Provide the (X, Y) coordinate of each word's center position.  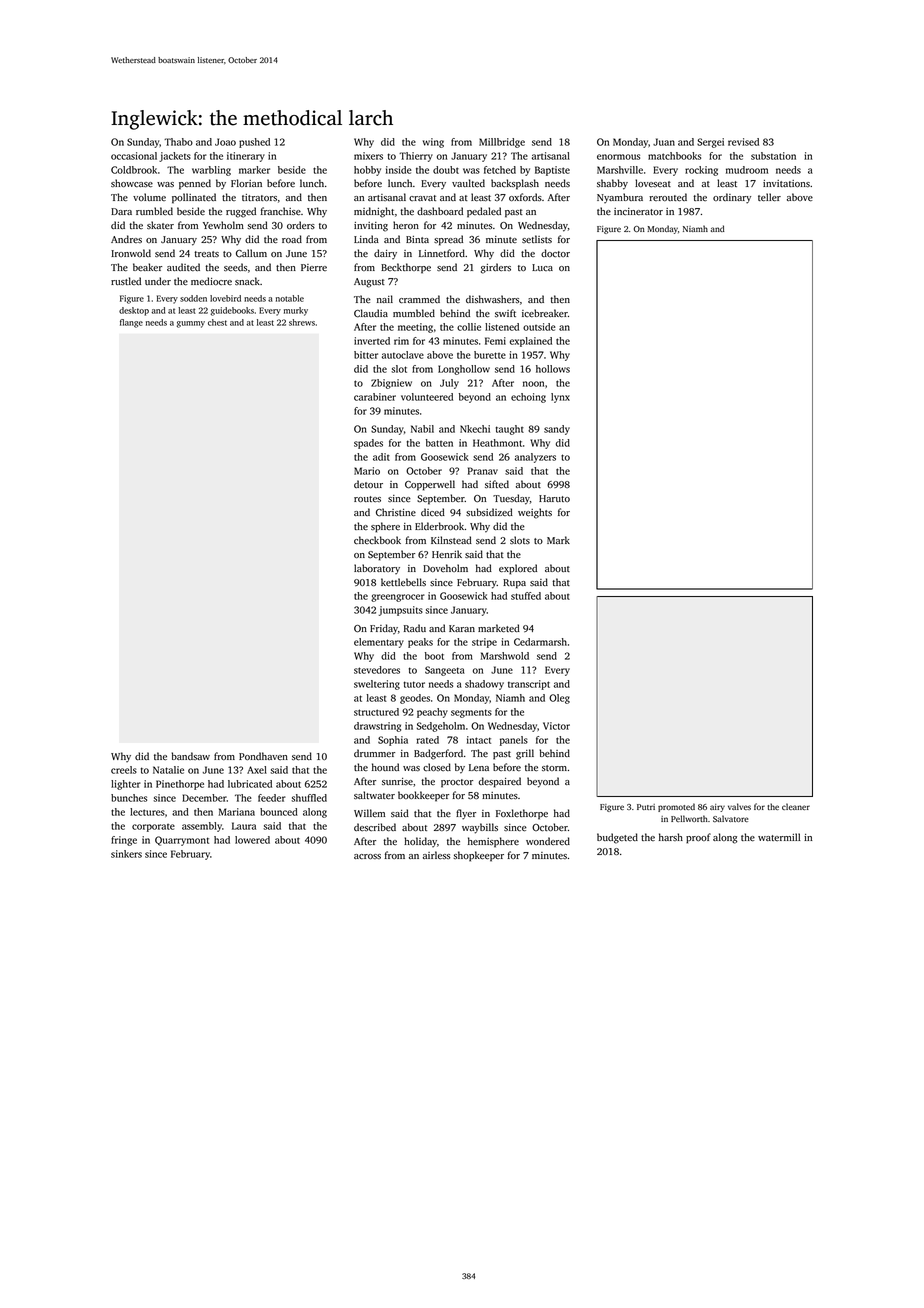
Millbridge (502, 143)
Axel (257, 770)
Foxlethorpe (522, 814)
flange (131, 323)
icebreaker (545, 313)
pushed (254, 143)
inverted (372, 341)
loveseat (653, 183)
